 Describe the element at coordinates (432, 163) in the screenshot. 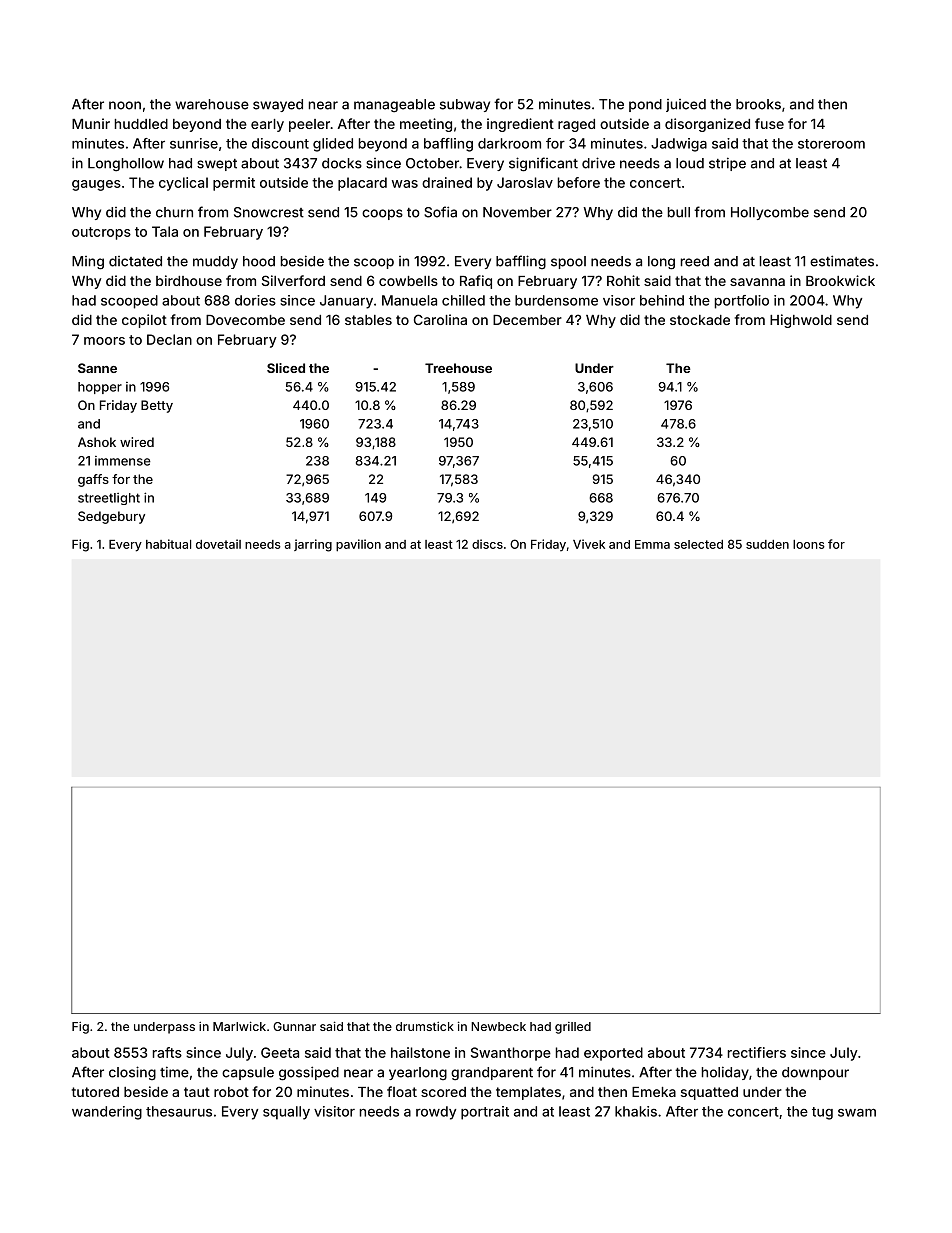

I see `October` at that location.
